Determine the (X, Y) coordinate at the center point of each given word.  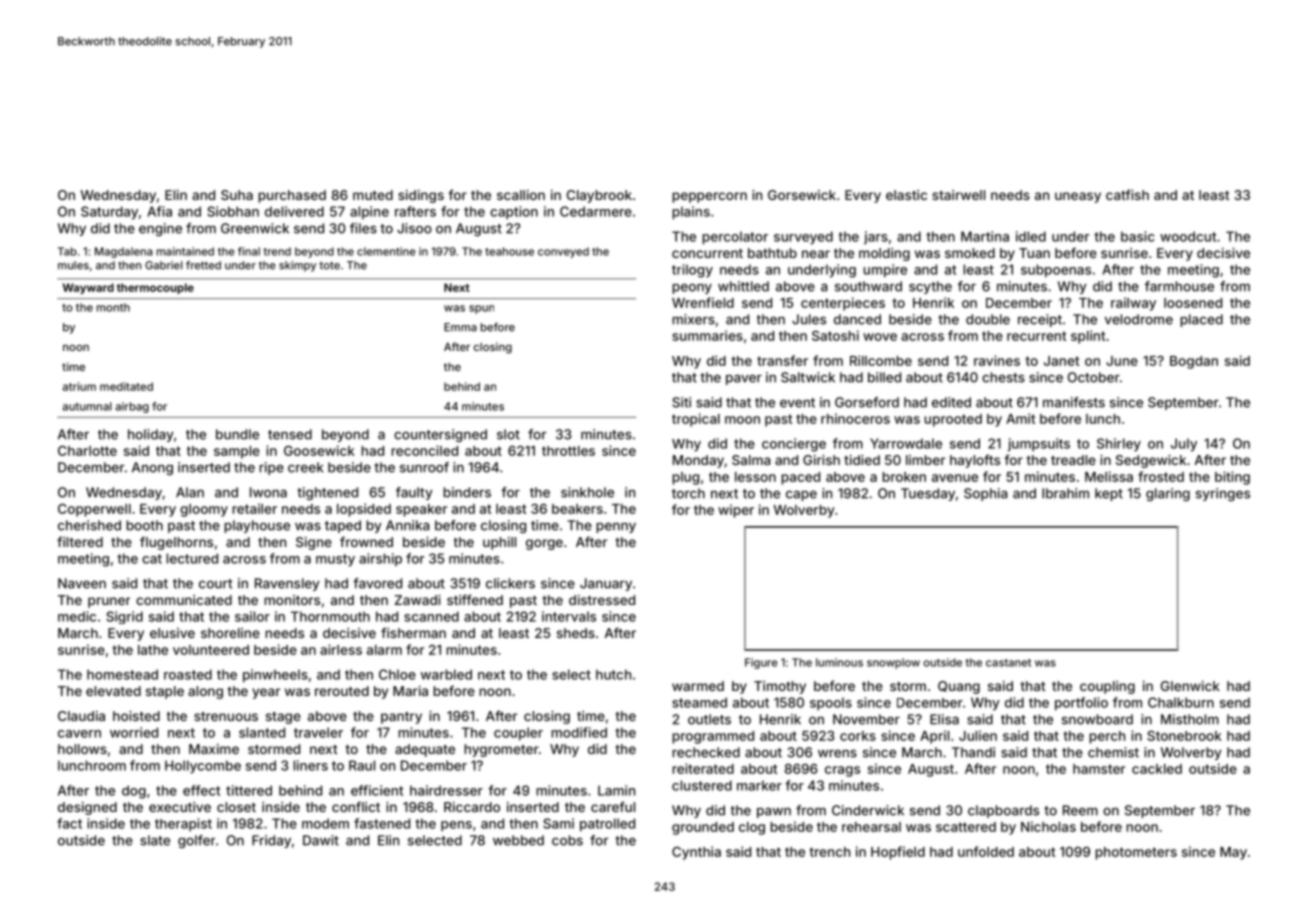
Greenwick (255, 228)
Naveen (82, 583)
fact (69, 823)
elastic (906, 195)
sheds (576, 633)
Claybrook (599, 196)
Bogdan (1194, 362)
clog (752, 828)
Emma (460, 327)
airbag (132, 407)
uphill (499, 543)
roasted (188, 674)
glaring (1168, 494)
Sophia (985, 494)
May (1233, 853)
